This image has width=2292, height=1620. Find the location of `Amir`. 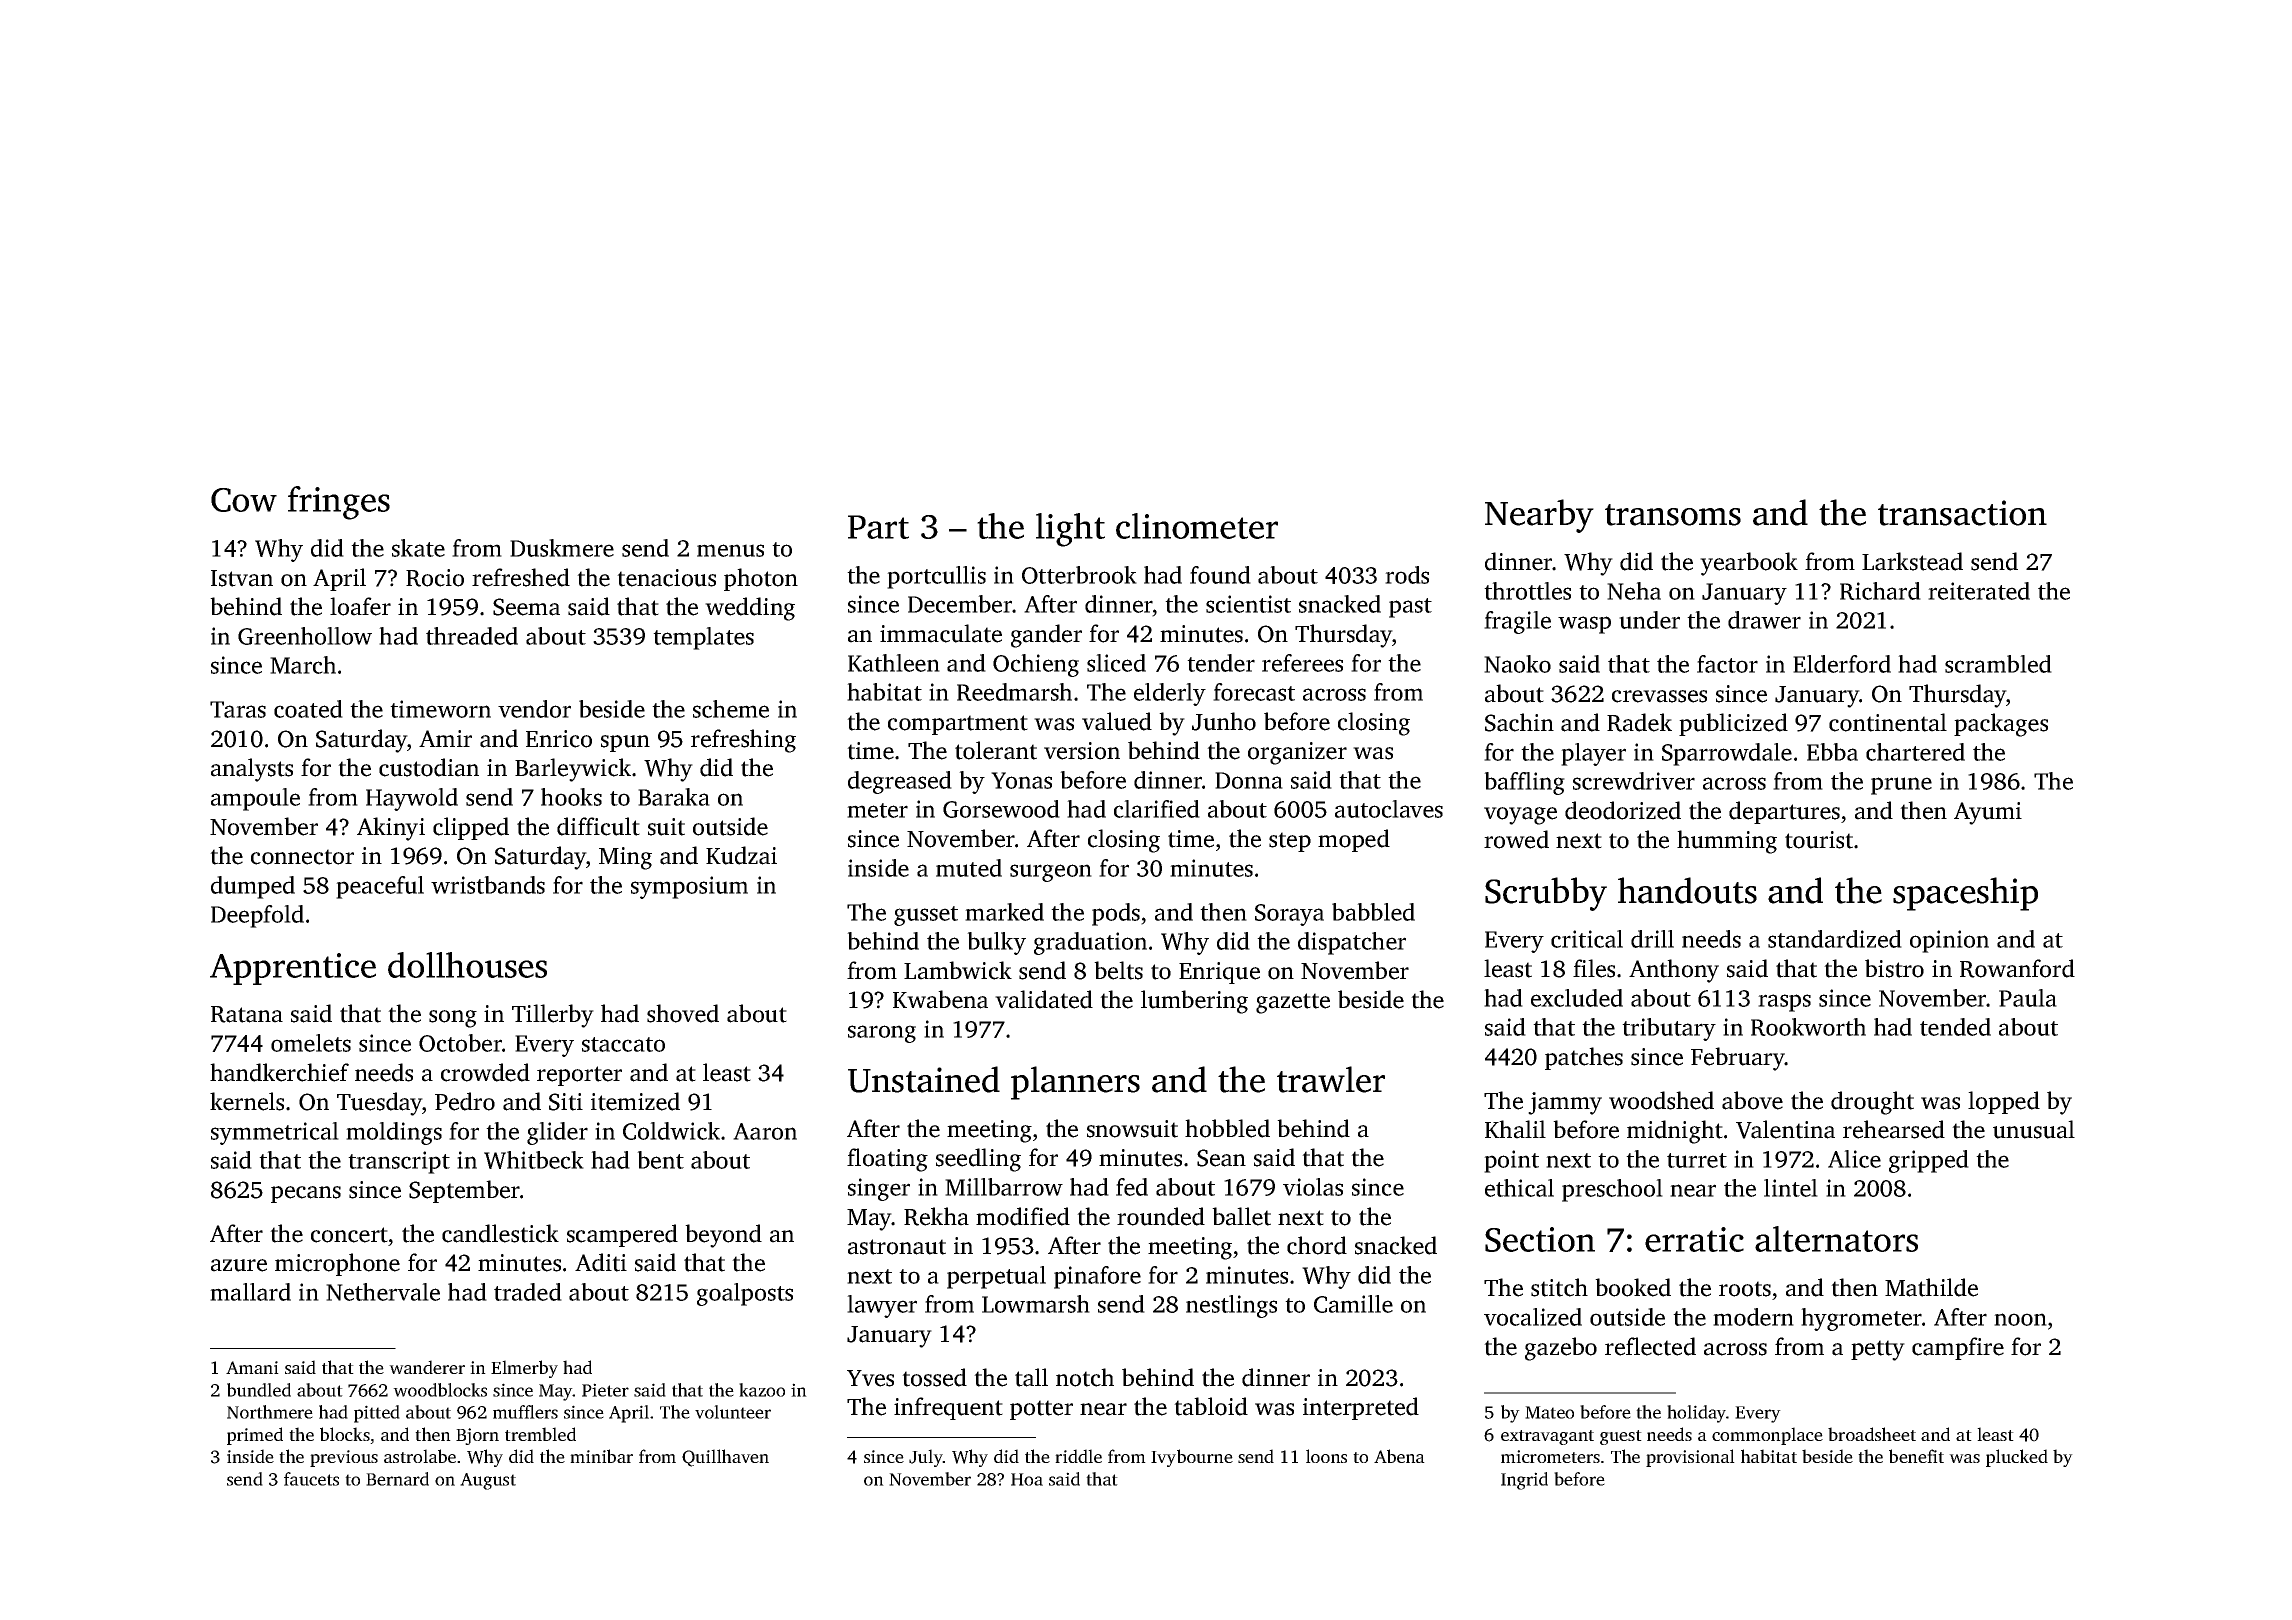

Amir is located at coordinates (445, 738).
